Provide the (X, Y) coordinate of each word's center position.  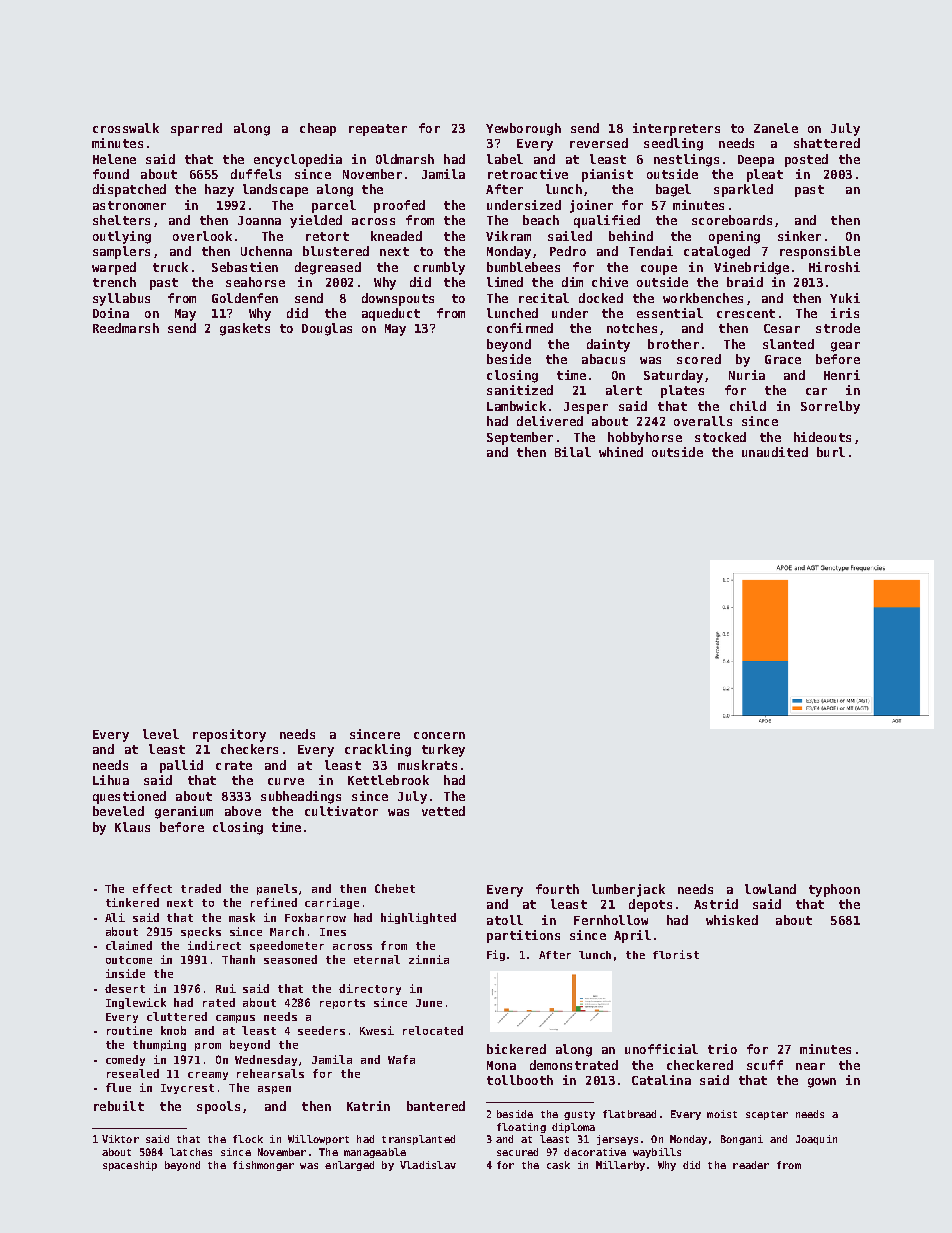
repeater (378, 130)
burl (831, 452)
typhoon (834, 890)
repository (229, 735)
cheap (318, 129)
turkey (443, 750)
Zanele (776, 128)
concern (439, 735)
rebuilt (119, 1106)
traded (201, 888)
